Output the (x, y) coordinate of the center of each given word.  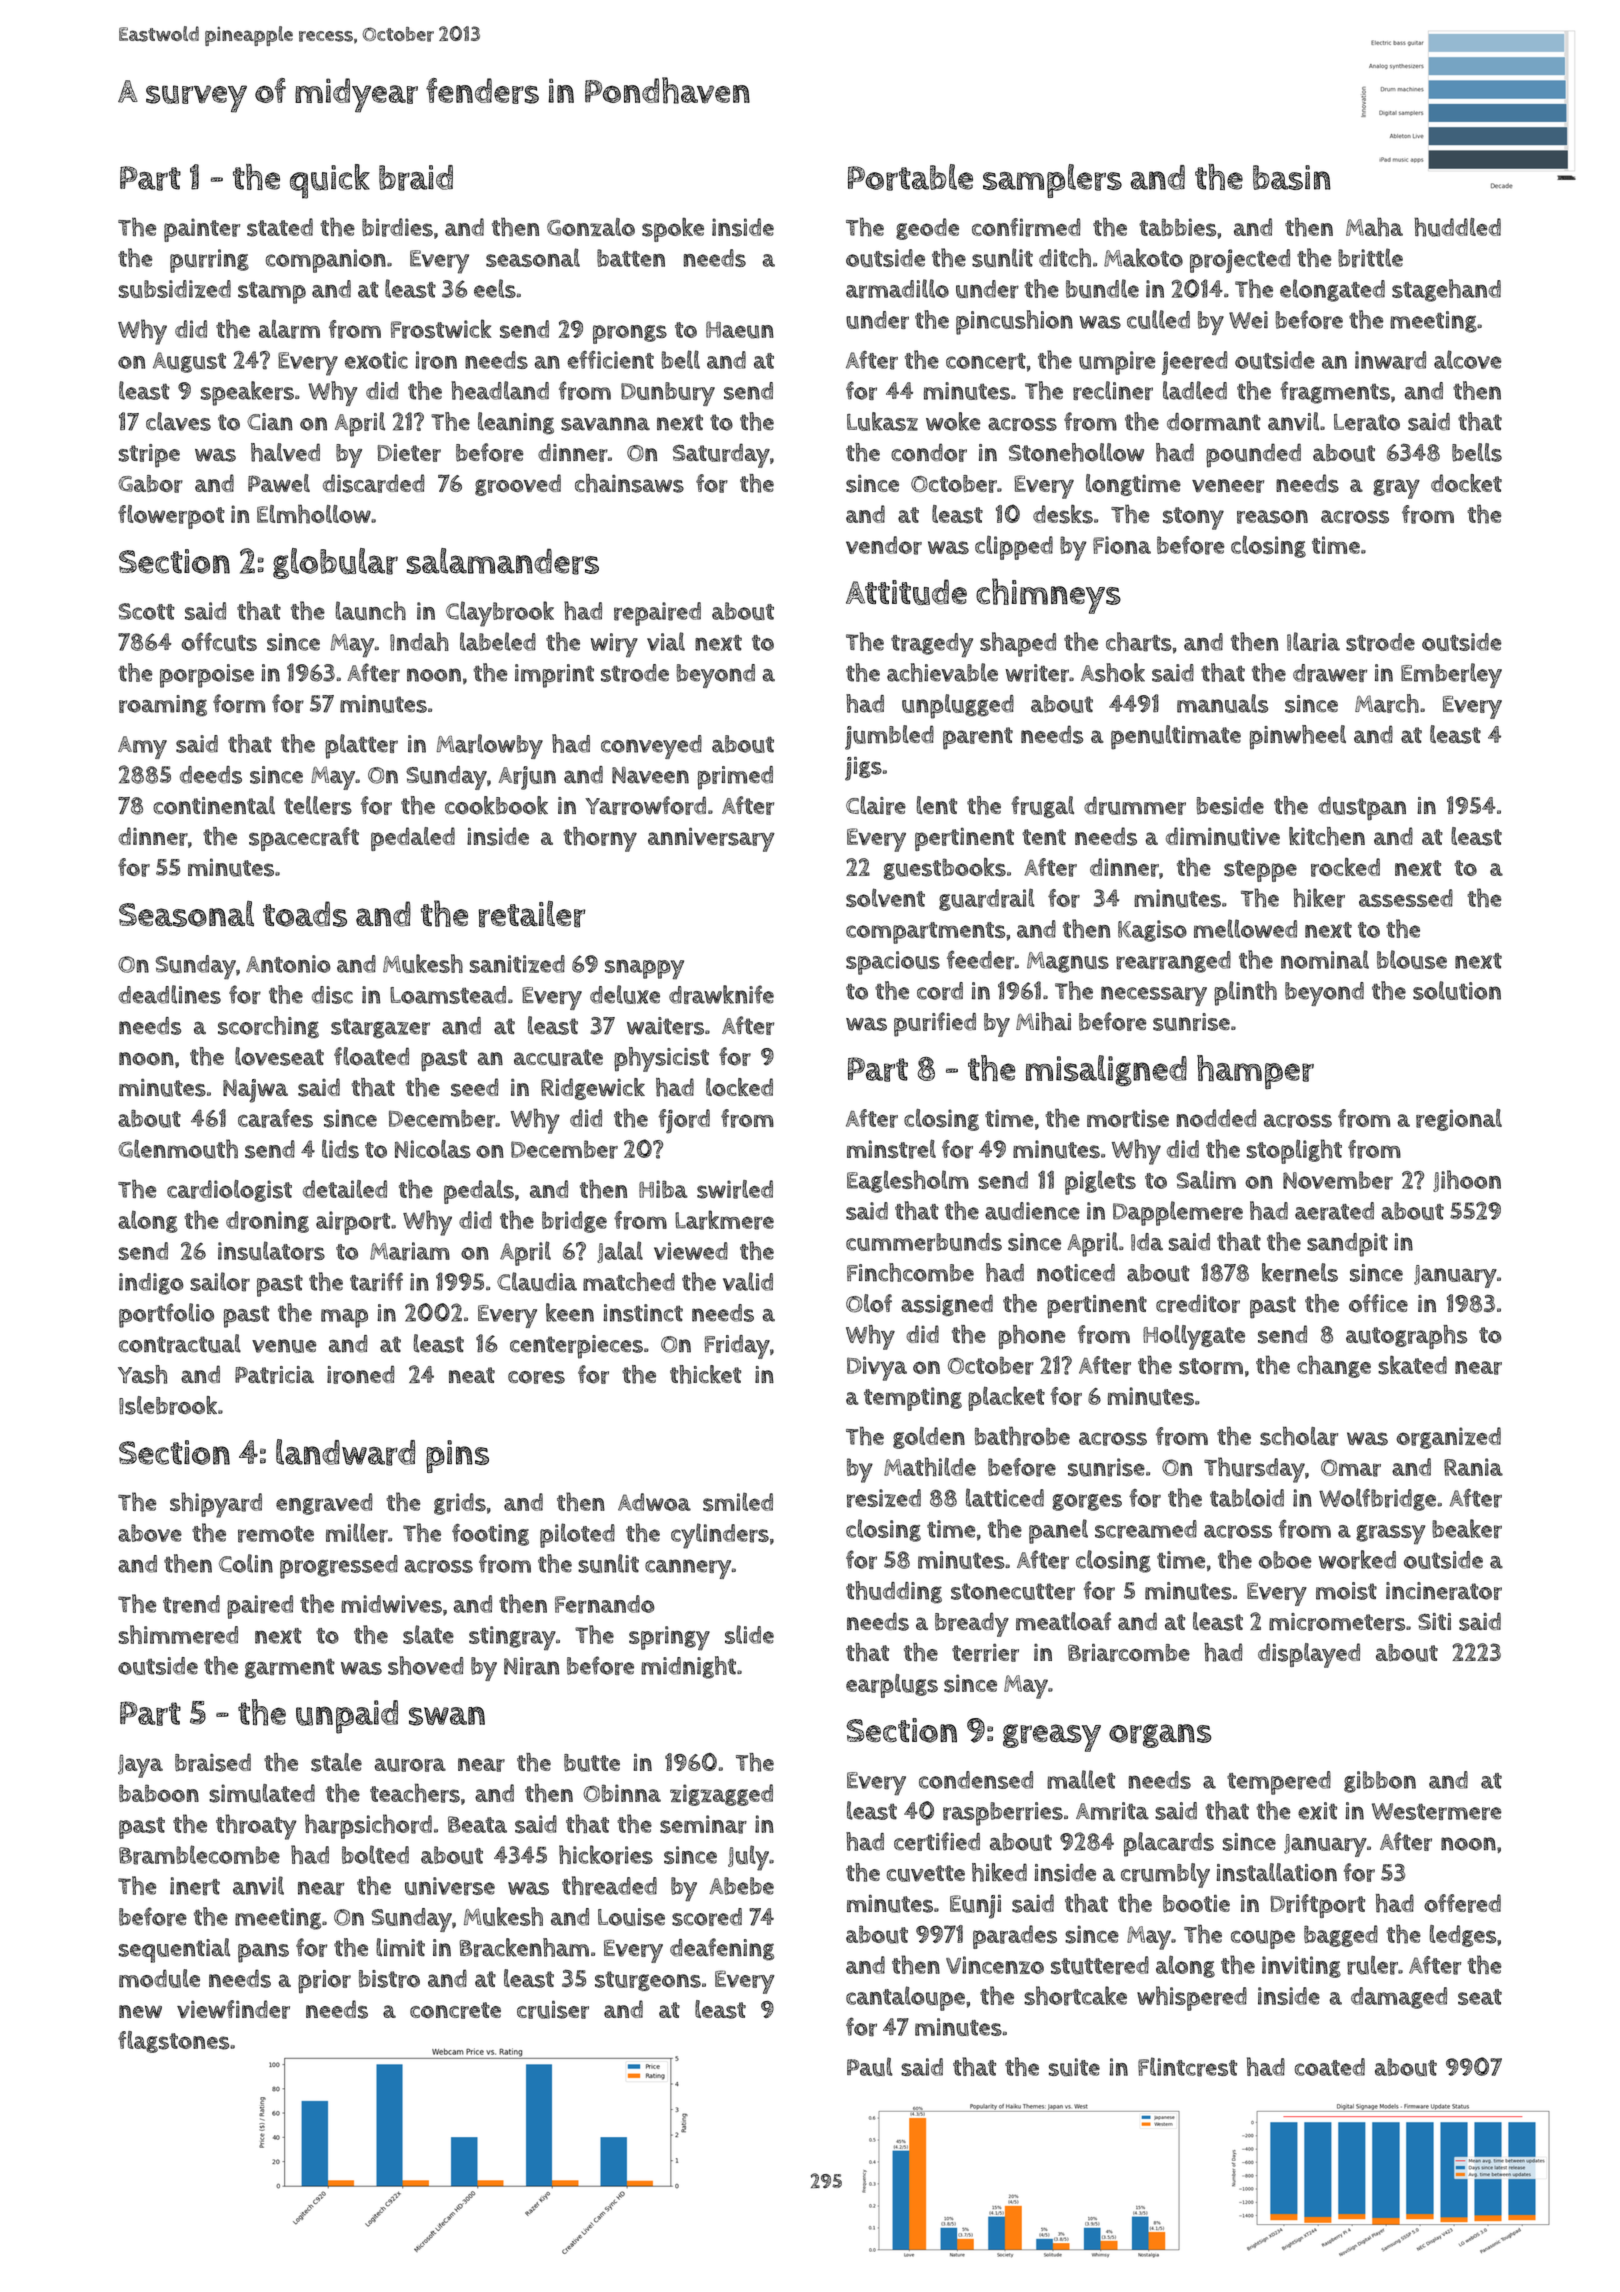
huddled (1457, 227)
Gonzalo (591, 227)
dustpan (1362, 808)
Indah (419, 641)
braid (416, 178)
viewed (691, 1251)
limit (400, 1947)
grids (460, 1504)
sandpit (1347, 1245)
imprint (554, 676)
